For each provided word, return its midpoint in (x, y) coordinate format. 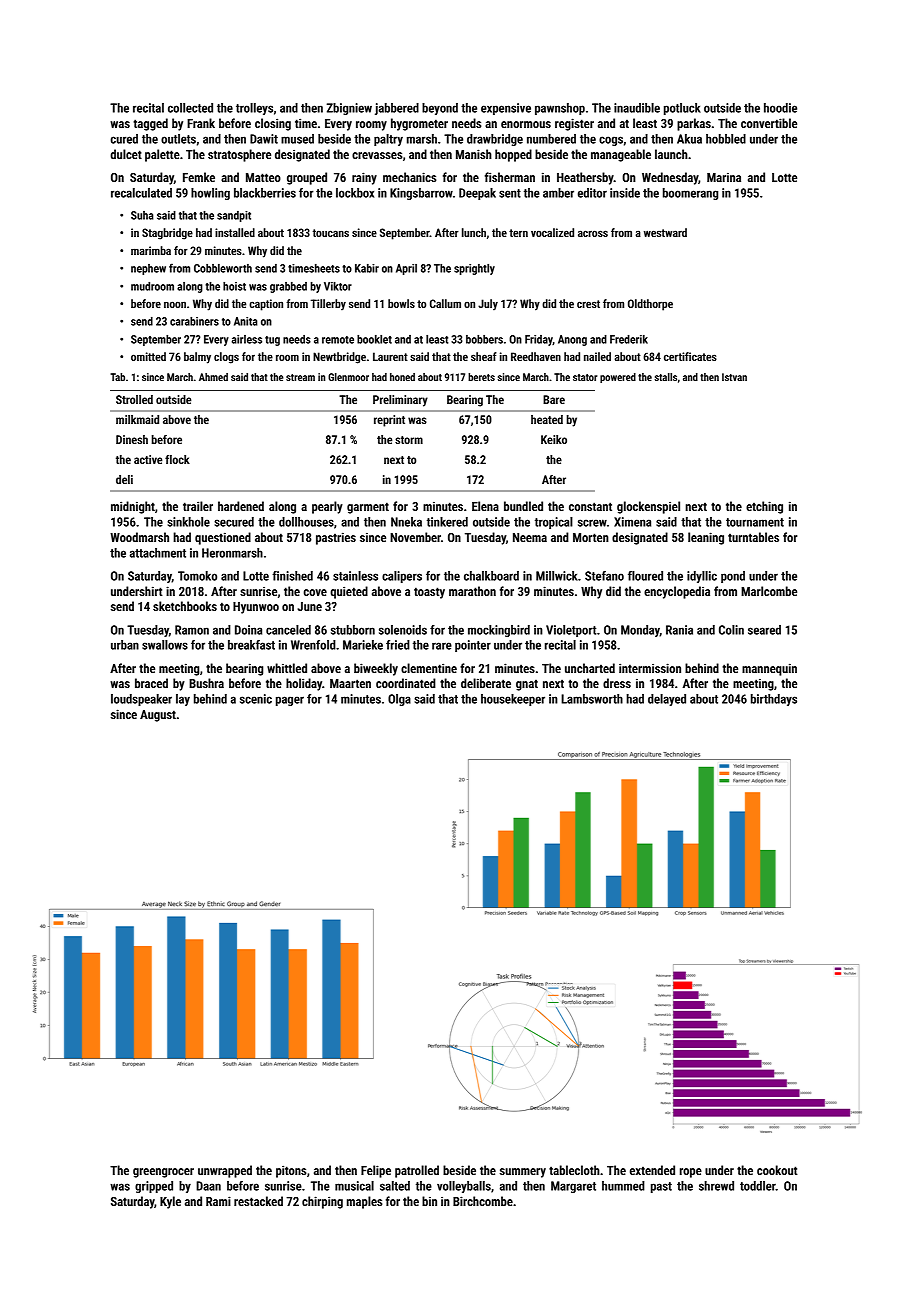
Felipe (376, 1171)
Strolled (134, 399)
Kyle (170, 1202)
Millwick (557, 576)
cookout (777, 1170)
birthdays (774, 700)
